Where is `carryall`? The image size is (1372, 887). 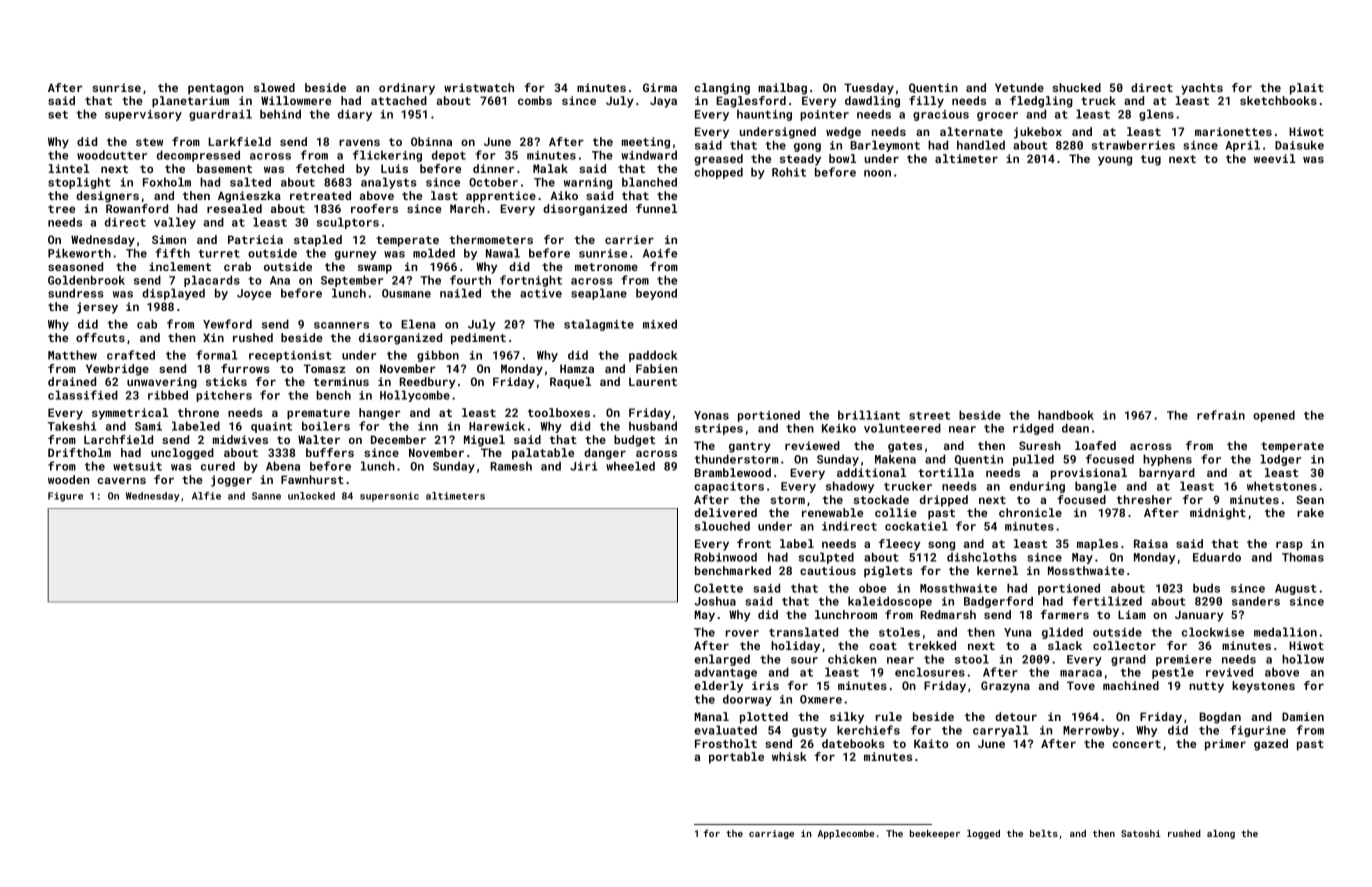
carryall is located at coordinates (1000, 731).
